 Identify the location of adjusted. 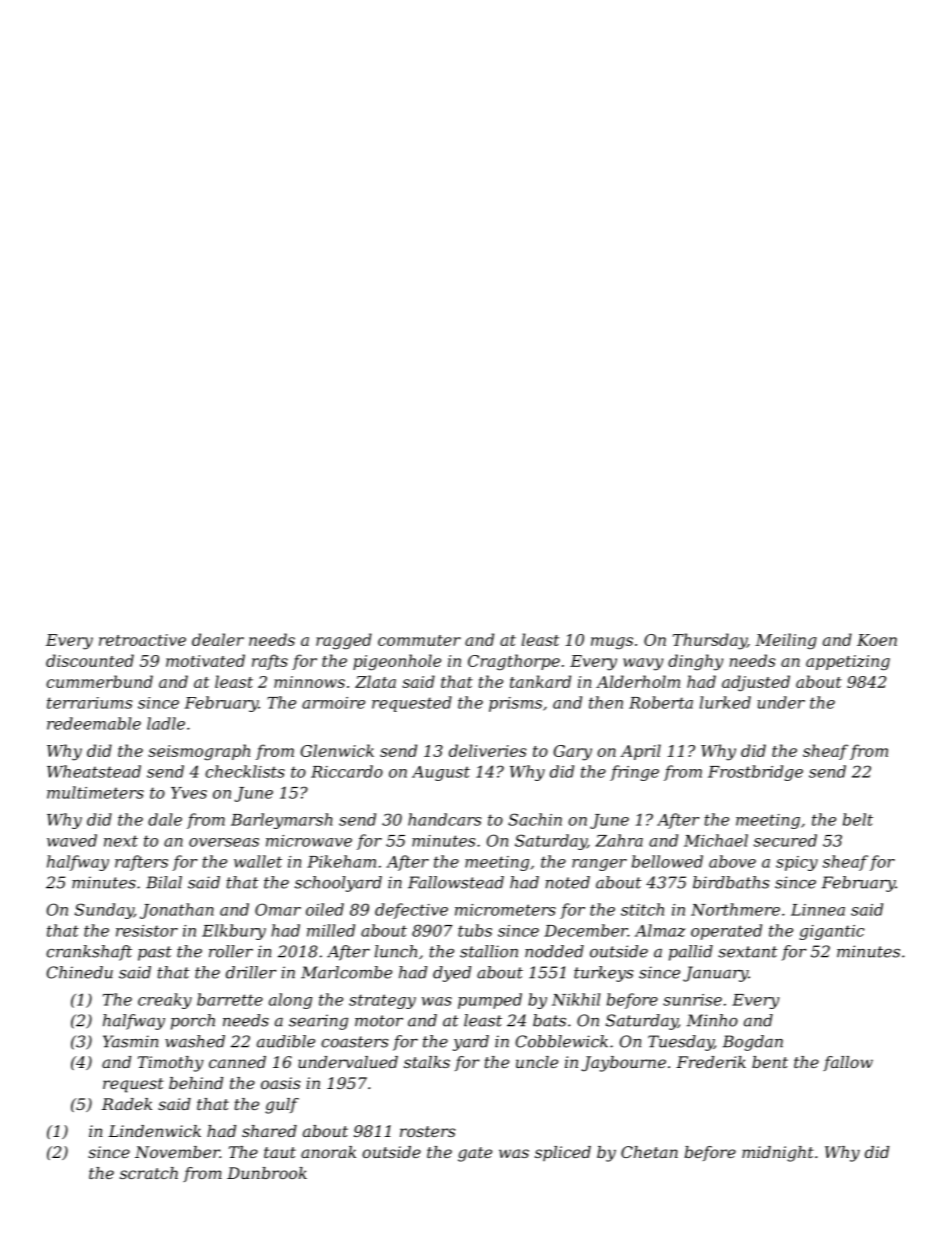
(756, 683).
